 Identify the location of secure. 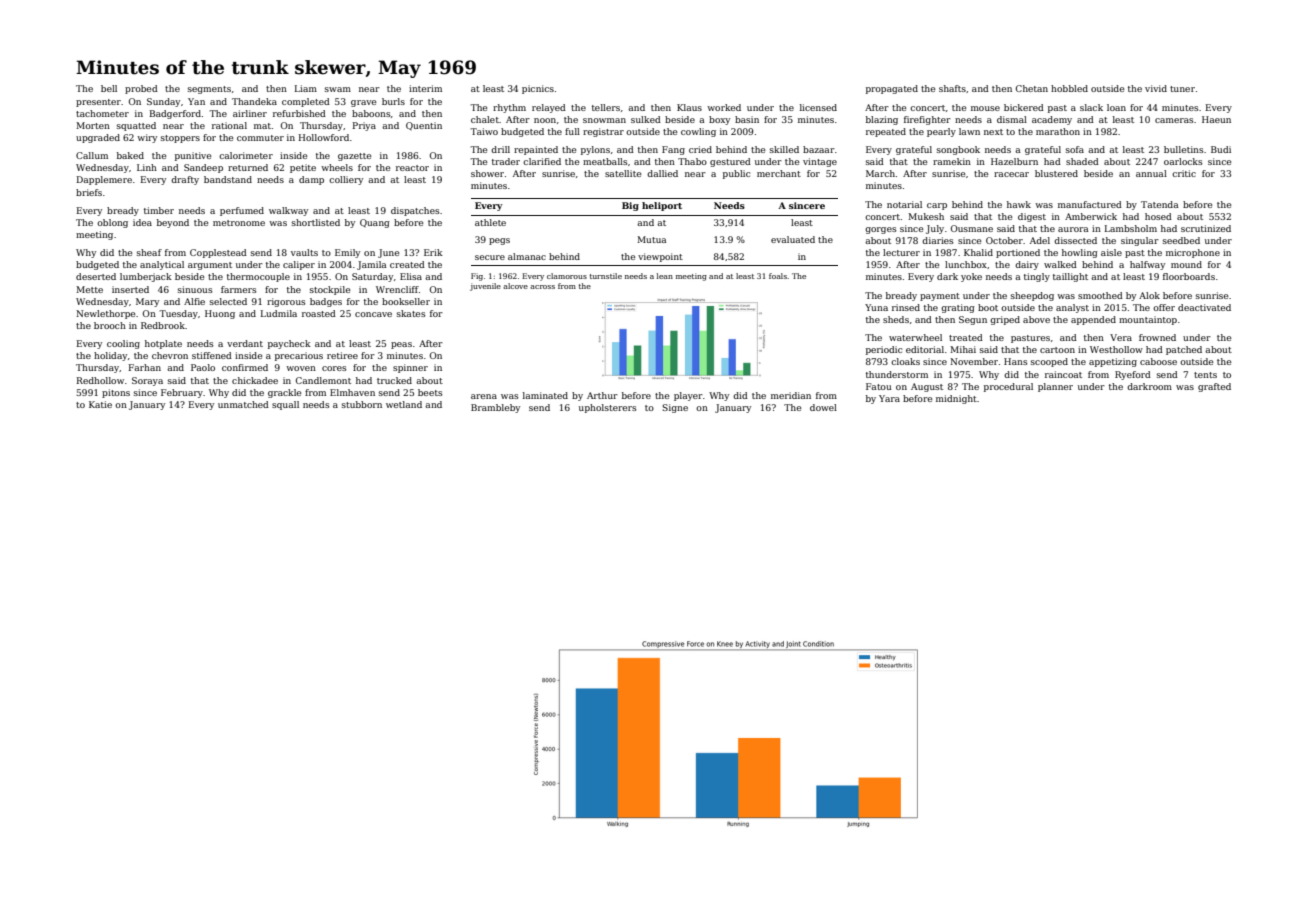
(490, 257).
